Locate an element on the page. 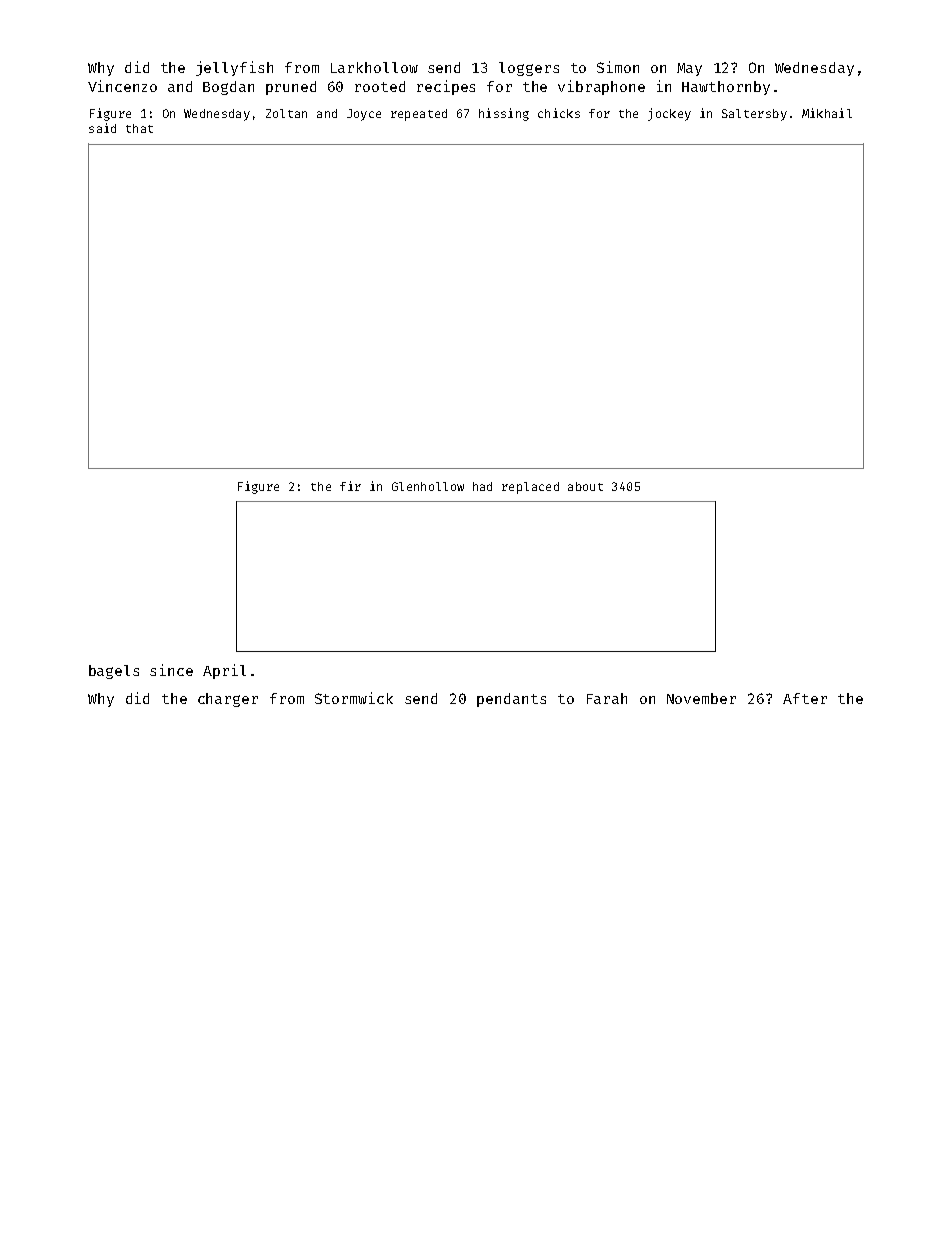 Image resolution: width=952 pixels, height=1233 pixels. about is located at coordinates (585, 486).
